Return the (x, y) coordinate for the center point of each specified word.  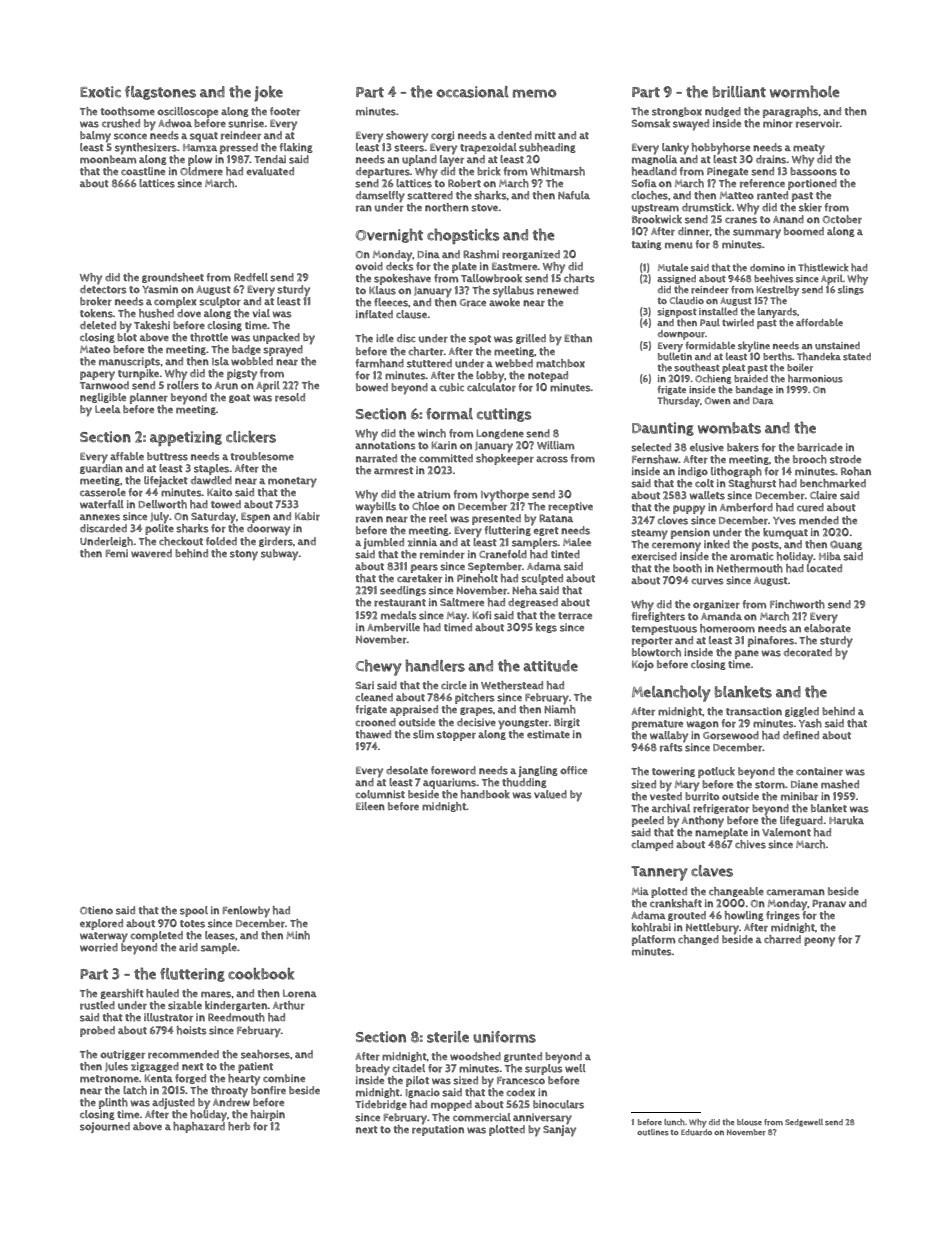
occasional (472, 92)
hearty (244, 1080)
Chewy (379, 667)
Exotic (100, 92)
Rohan (856, 471)
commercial (482, 1117)
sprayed (283, 351)
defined (801, 735)
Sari (365, 685)
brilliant (739, 92)
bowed (372, 387)
